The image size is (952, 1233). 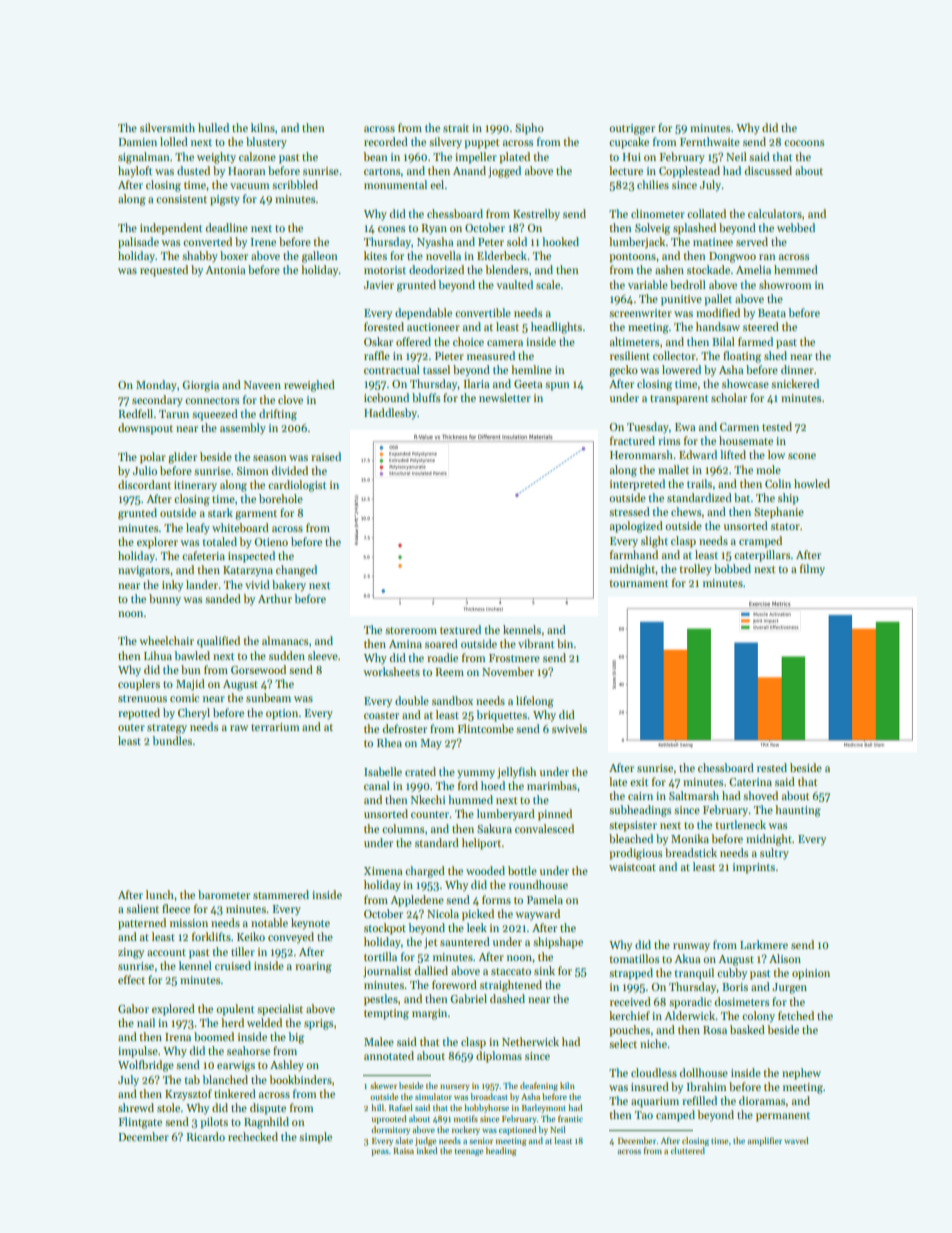 I want to click on Saltmarsh, so click(x=694, y=795).
